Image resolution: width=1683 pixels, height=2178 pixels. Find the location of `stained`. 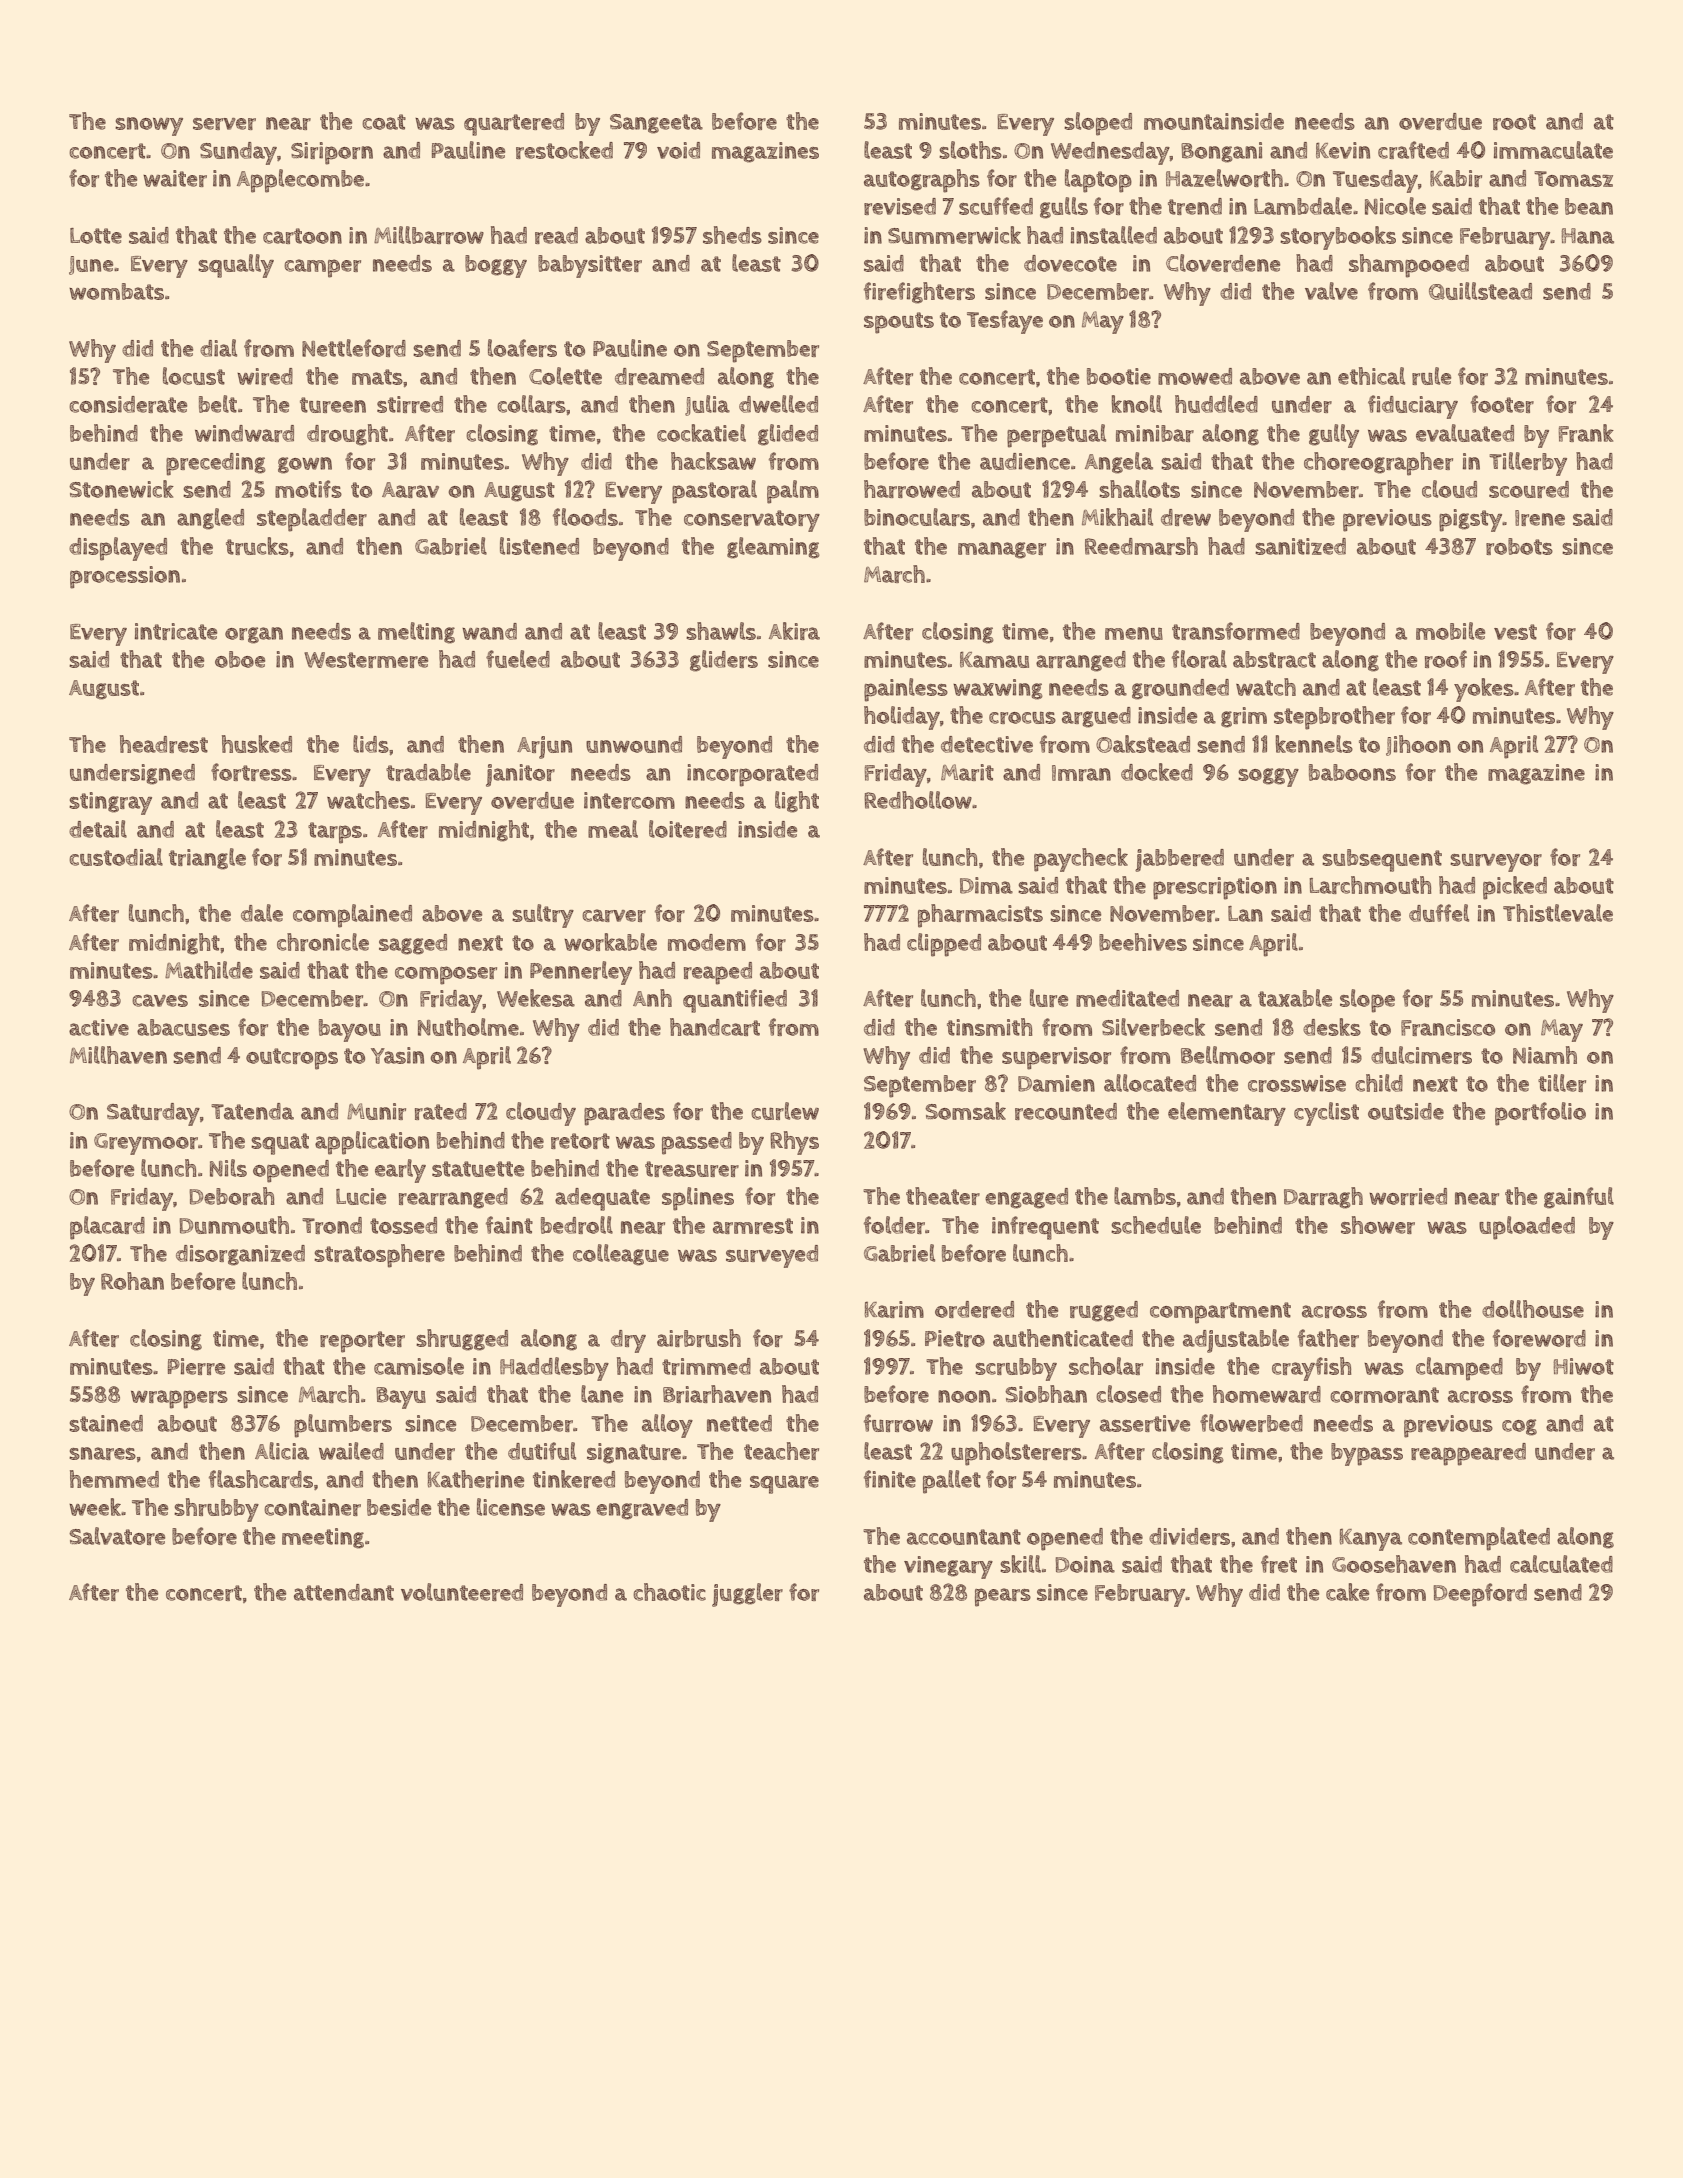

stained is located at coordinates (106, 1423).
